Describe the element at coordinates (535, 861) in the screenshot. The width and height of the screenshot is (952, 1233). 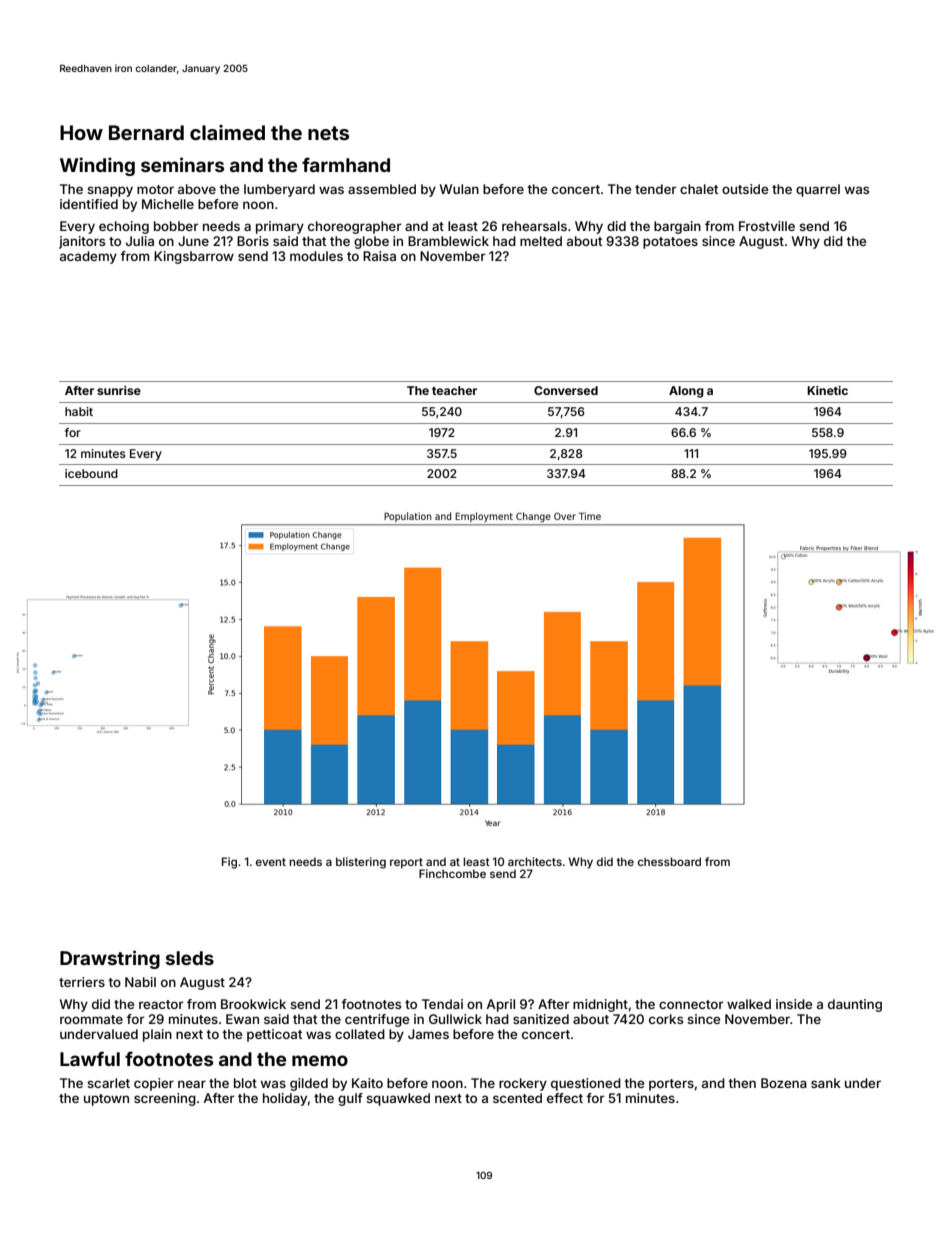
I see `architects` at that location.
